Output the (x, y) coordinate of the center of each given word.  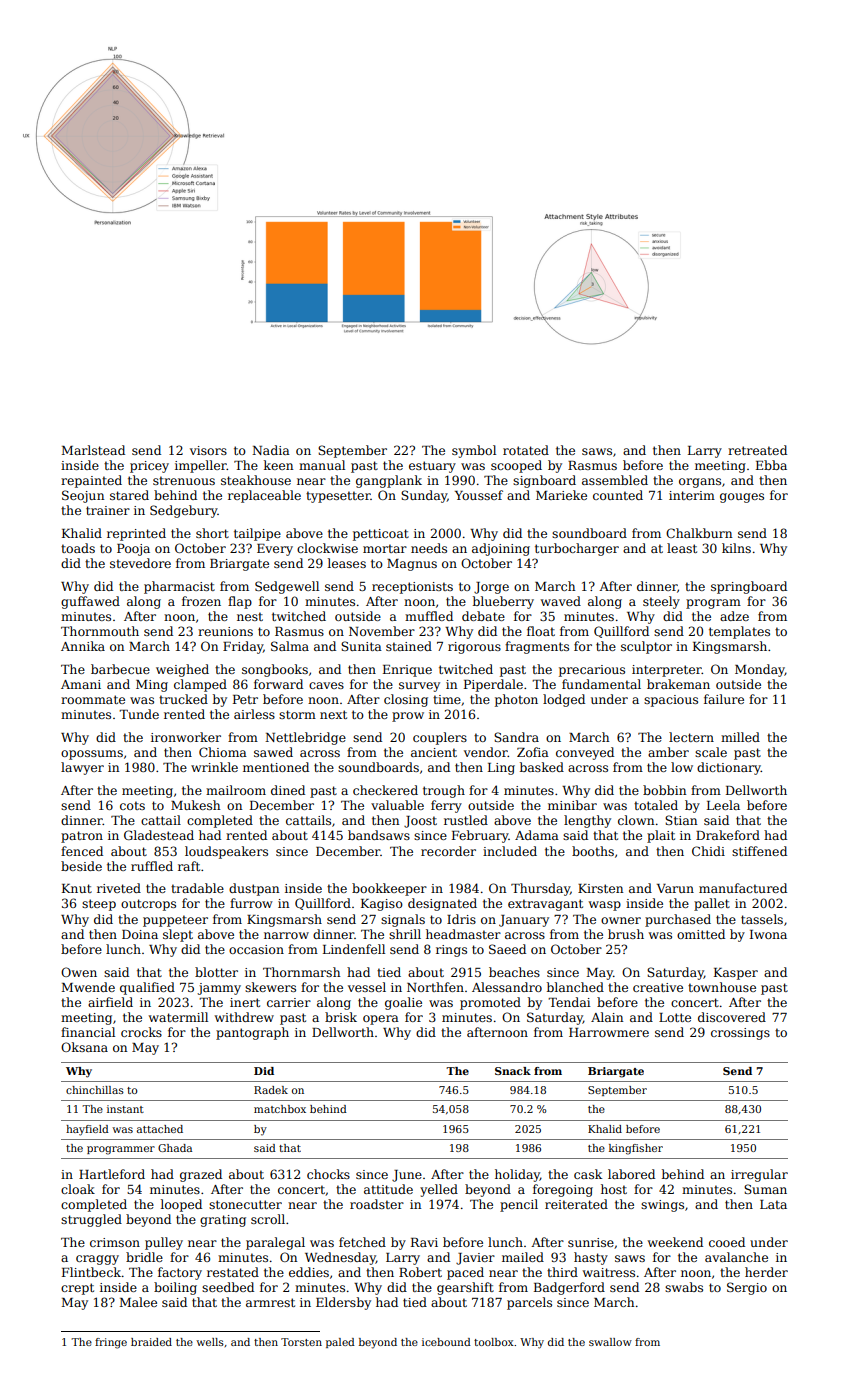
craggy (97, 1260)
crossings (740, 1034)
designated (442, 904)
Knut (77, 888)
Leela (723, 805)
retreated (757, 450)
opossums (92, 755)
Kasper (736, 974)
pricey (149, 467)
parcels (529, 1303)
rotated (526, 450)
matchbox (280, 1109)
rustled (466, 820)
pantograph (252, 1033)
